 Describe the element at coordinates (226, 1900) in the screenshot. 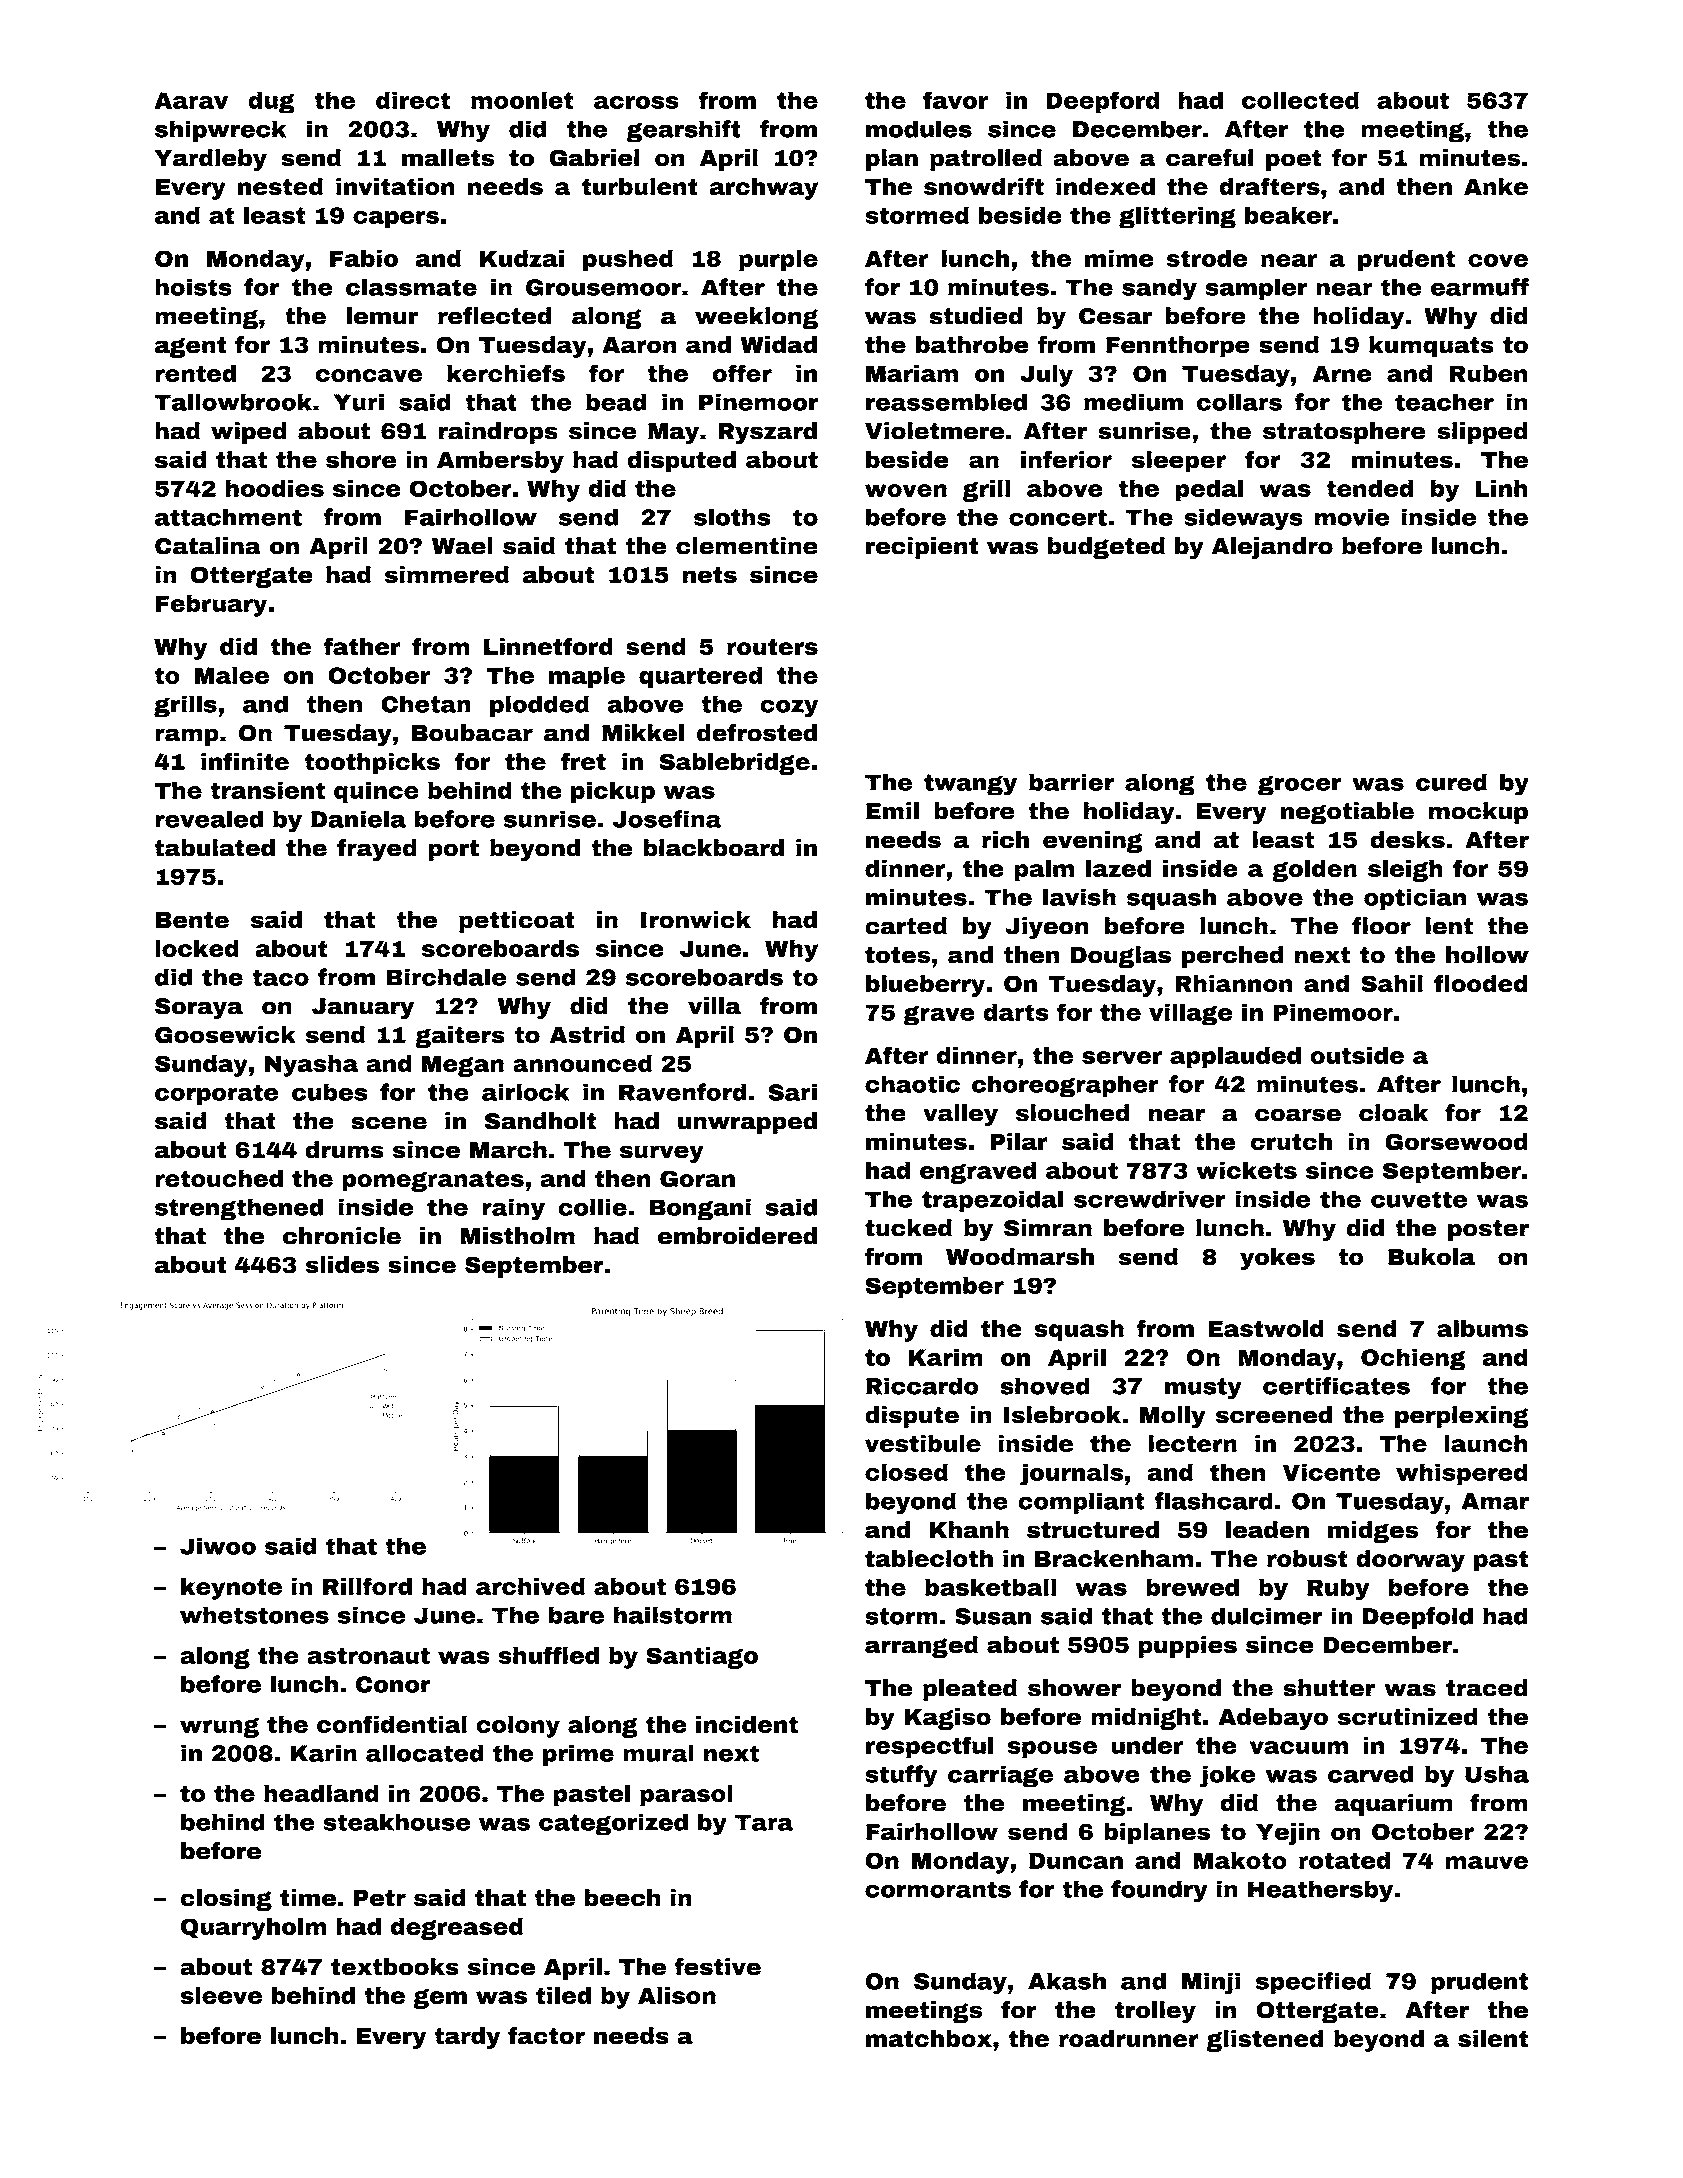

I see `closing` at that location.
